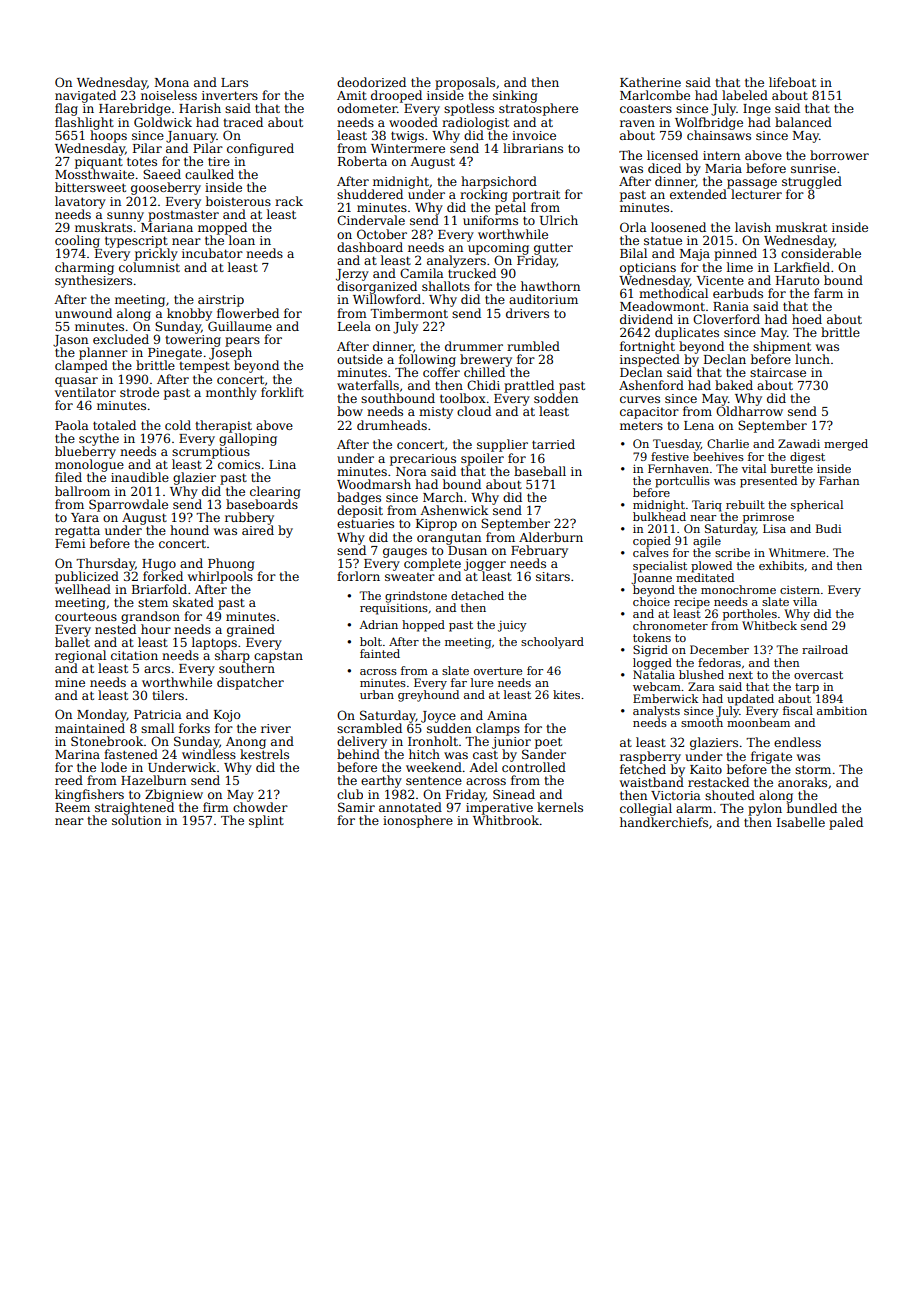 This image has width=924, height=1308. Describe the element at coordinates (85, 97) in the image. I see `navigated` at that location.
